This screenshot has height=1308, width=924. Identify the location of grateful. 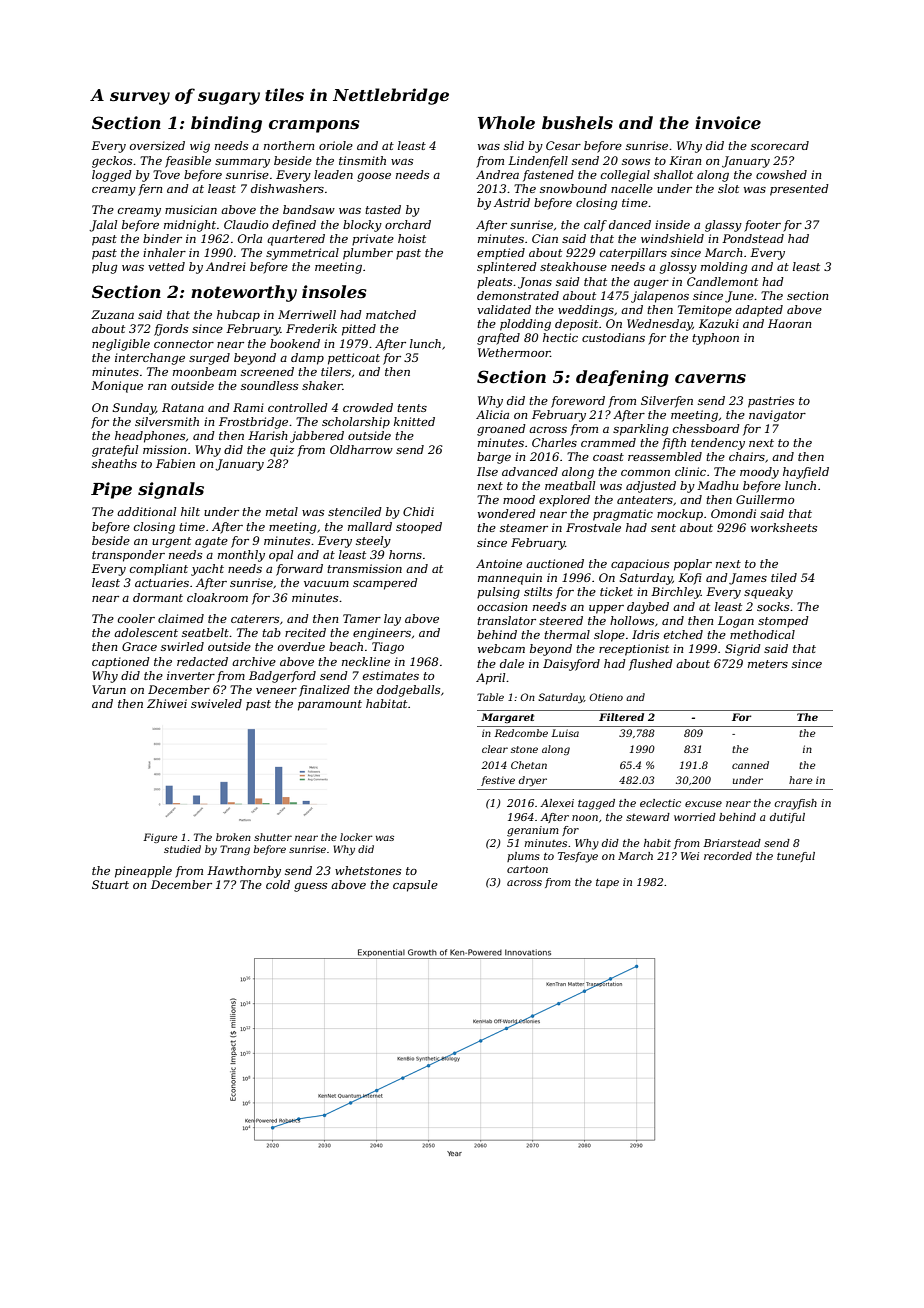
(115, 451).
